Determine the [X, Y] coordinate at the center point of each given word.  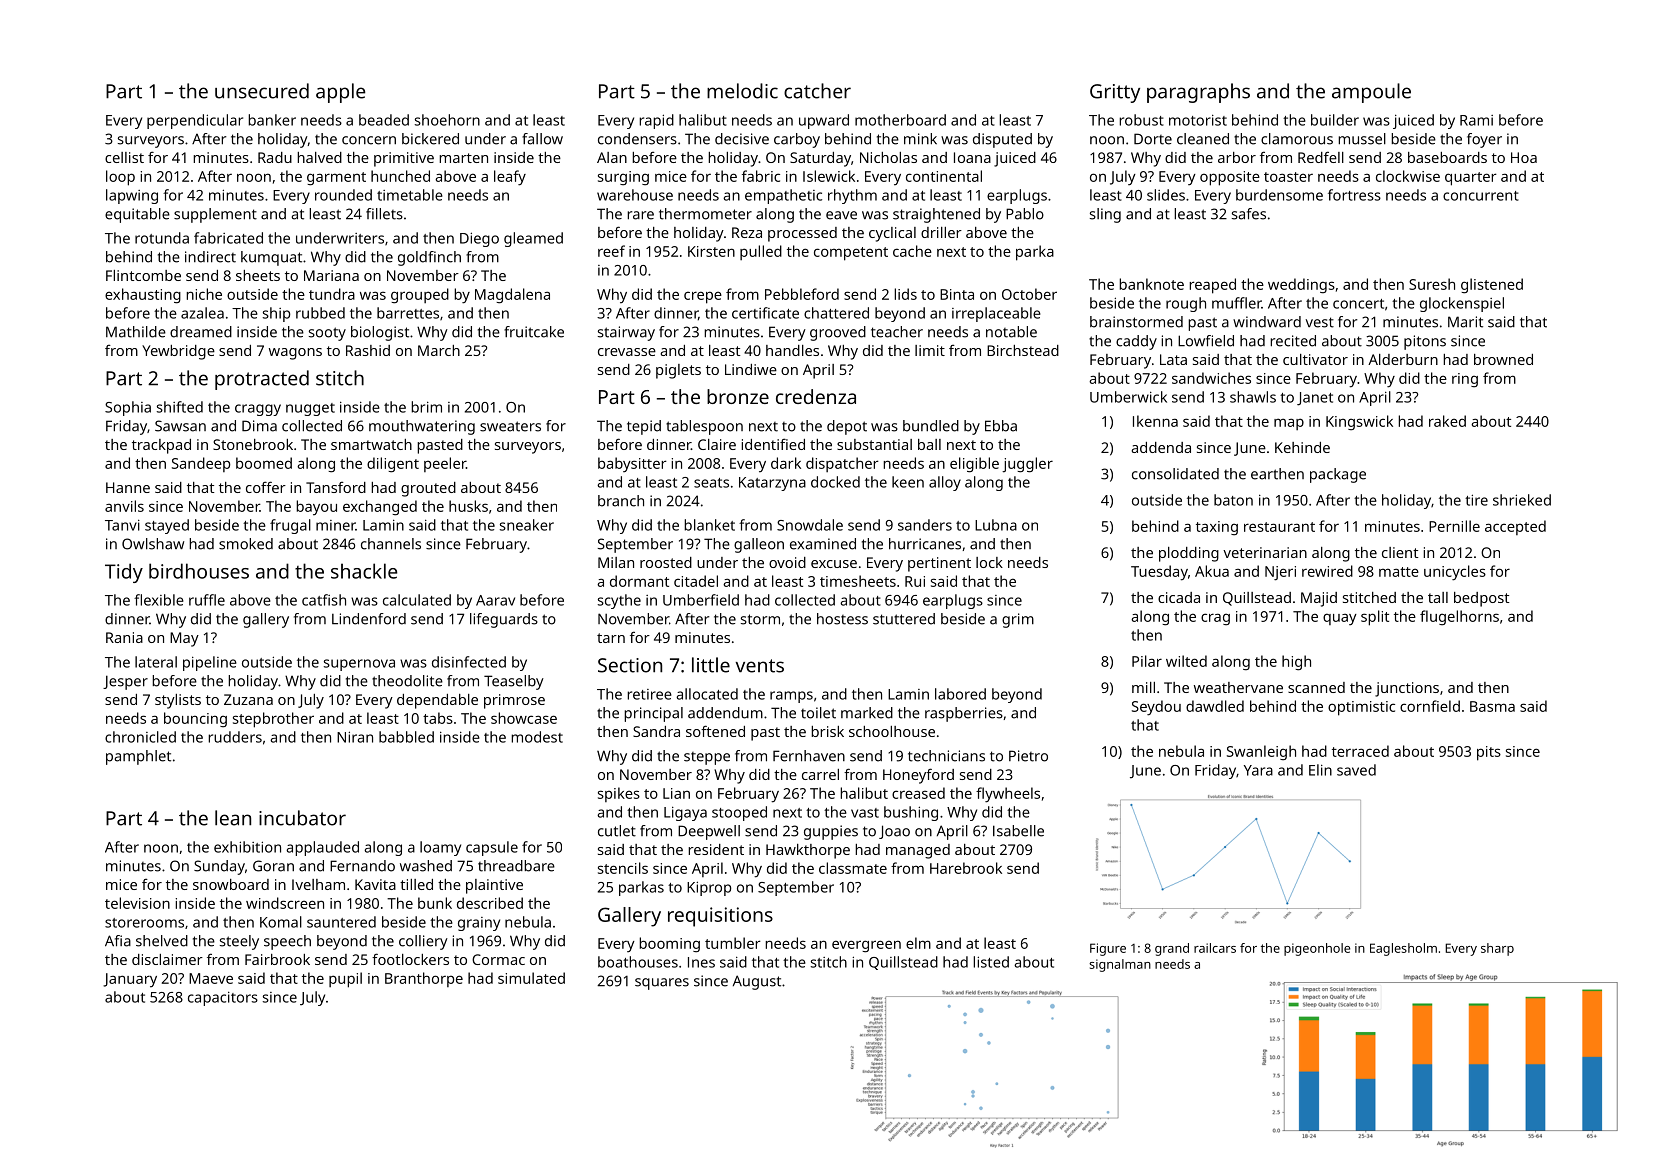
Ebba [1001, 426]
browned [1503, 359]
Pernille [1454, 526]
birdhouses [199, 571]
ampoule [1371, 93]
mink [920, 139]
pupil [345, 980]
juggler [1027, 465]
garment [336, 179]
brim [426, 407]
